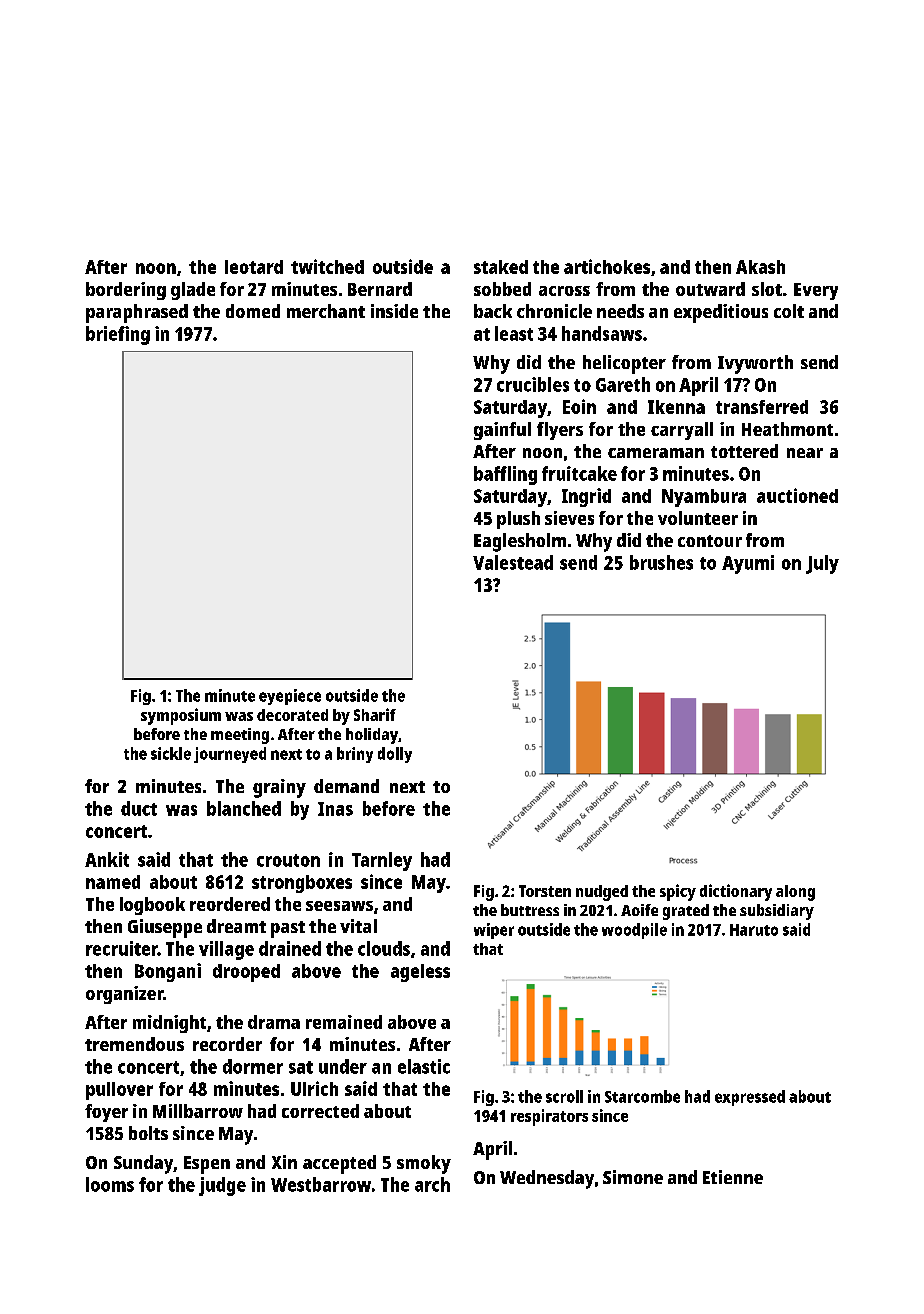 The image size is (924, 1314). What do you see at coordinates (789, 311) in the image?
I see `colt` at bounding box center [789, 311].
